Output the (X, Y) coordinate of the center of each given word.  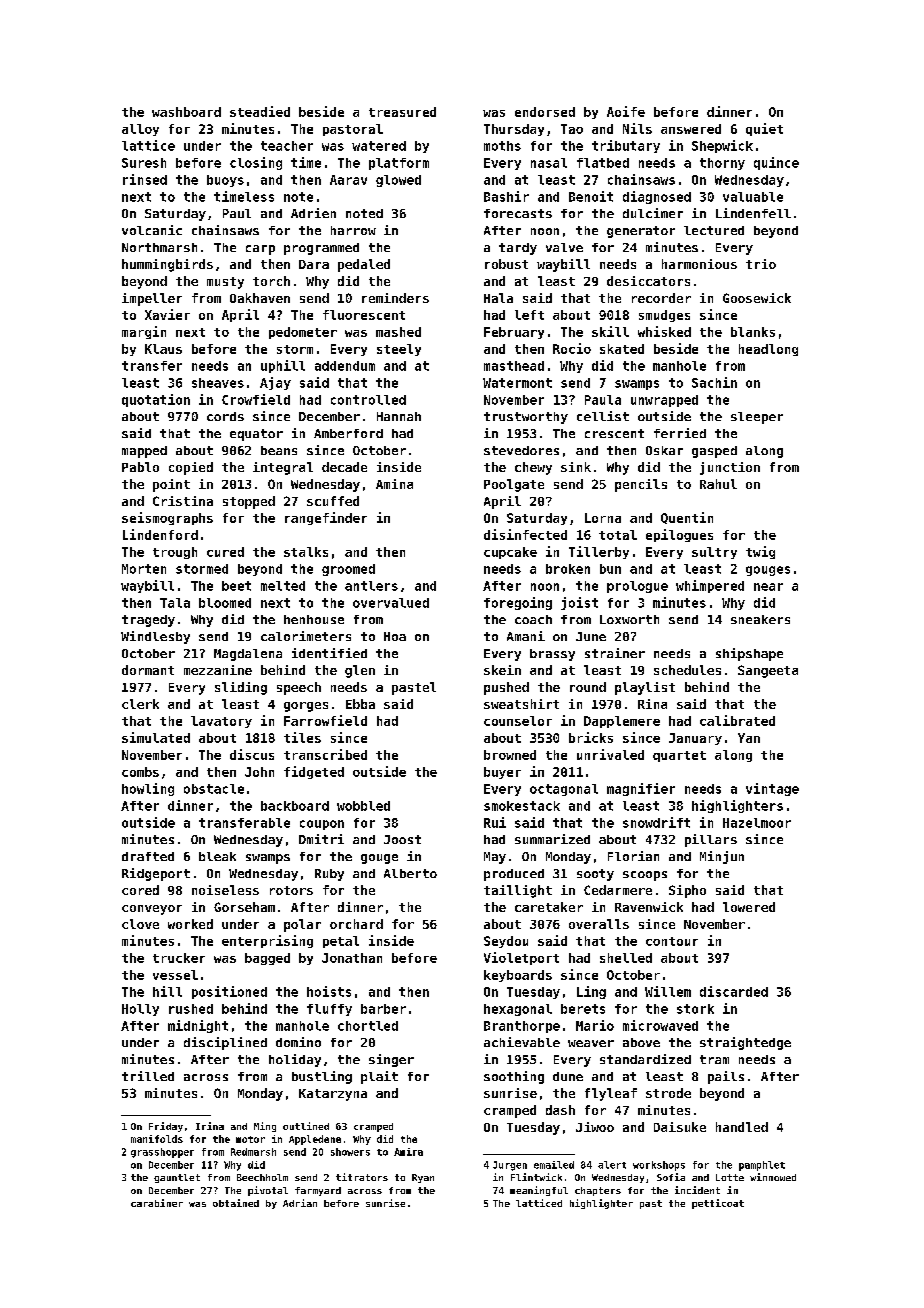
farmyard (318, 1191)
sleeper (757, 418)
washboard (186, 112)
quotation (156, 400)
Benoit (591, 196)
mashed (398, 332)
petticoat (718, 1204)
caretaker (549, 907)
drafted (148, 856)
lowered (749, 907)
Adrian (300, 1203)
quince (776, 163)
